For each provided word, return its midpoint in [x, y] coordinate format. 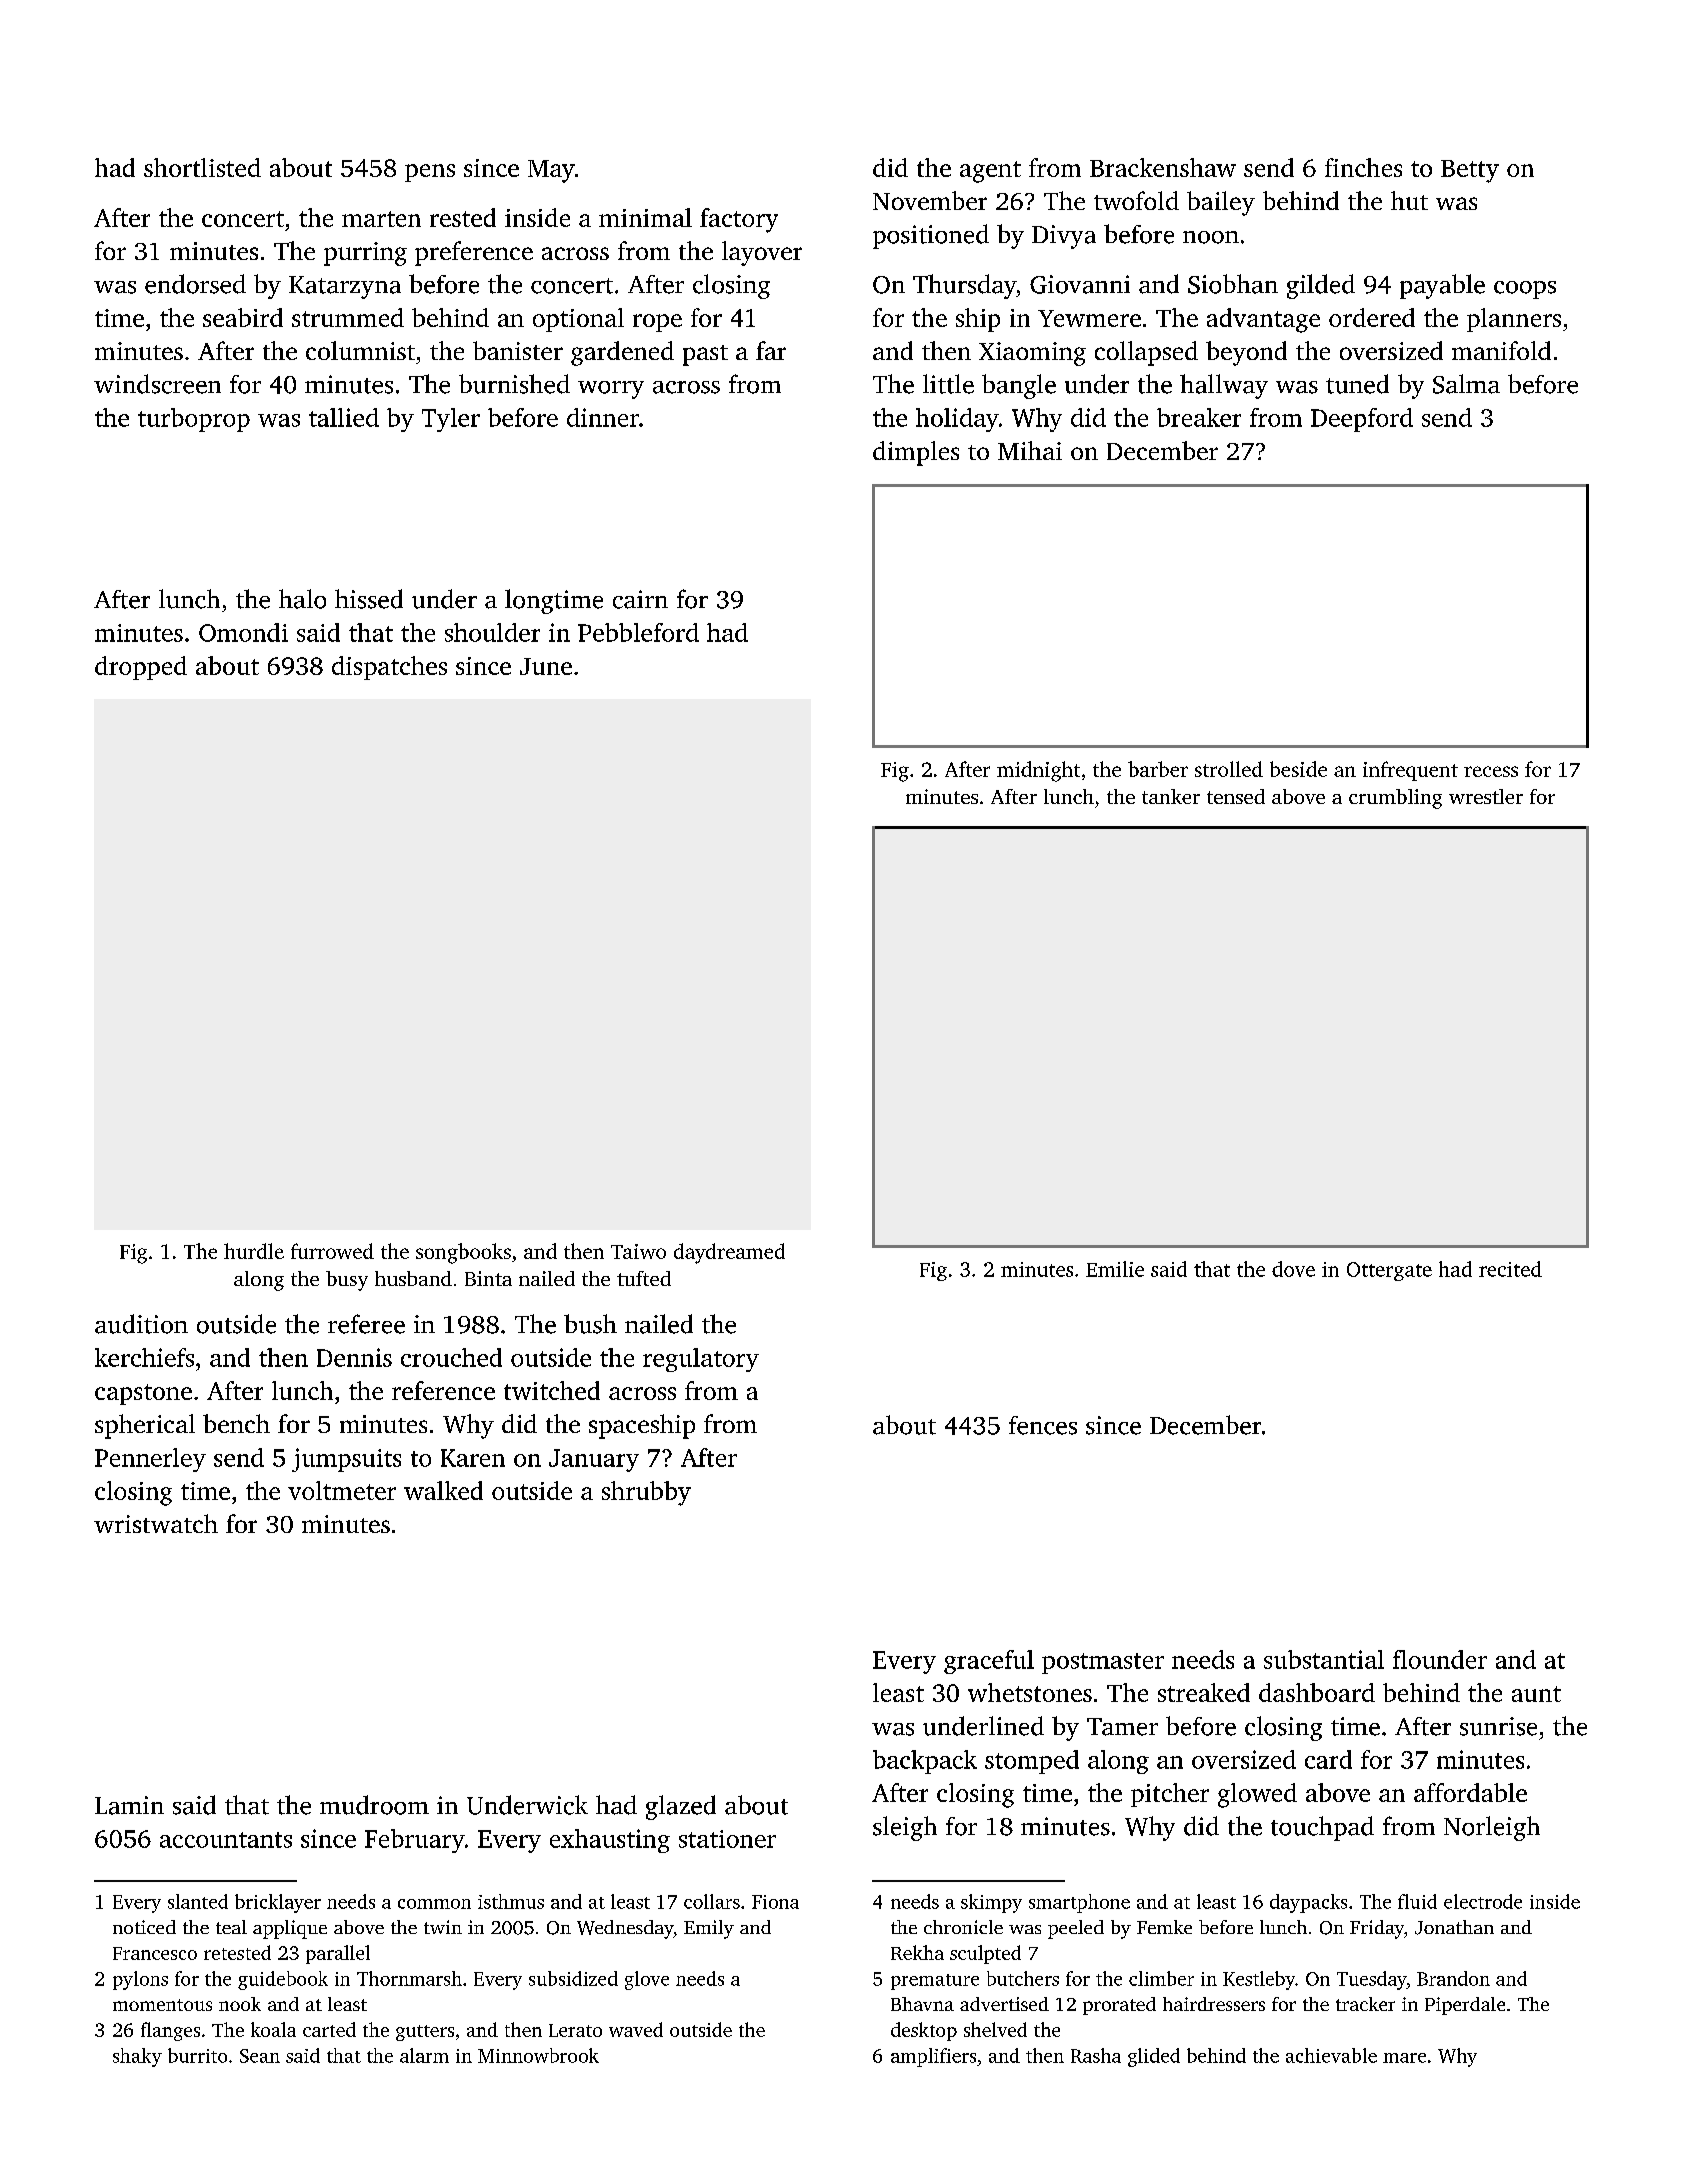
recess [1491, 771]
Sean [260, 2056]
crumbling [1395, 799]
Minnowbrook [538, 2055]
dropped [141, 668]
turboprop [194, 420]
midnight [1038, 771]
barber [1158, 769]
